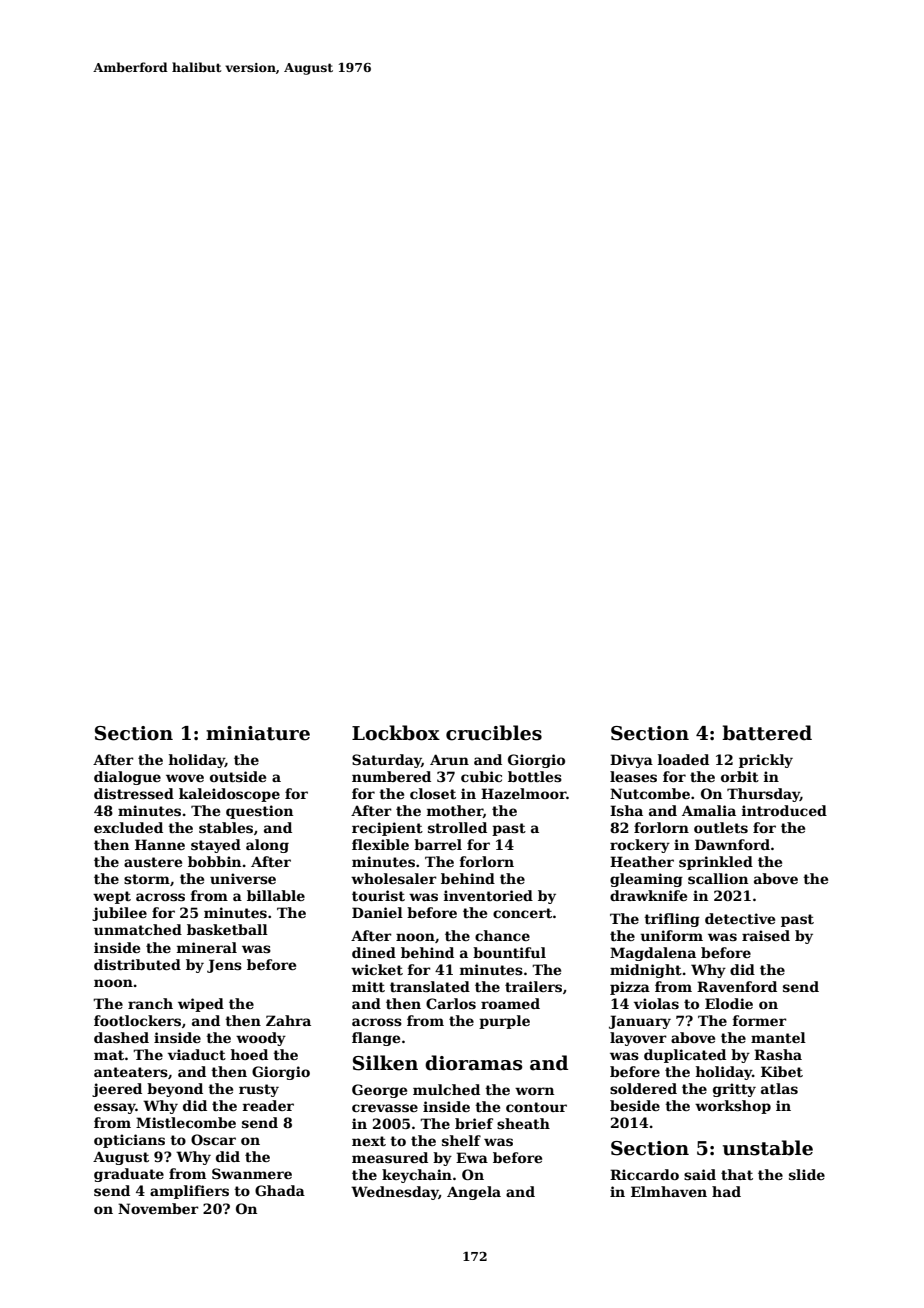 This screenshot has height=1308, width=924. I want to click on miniature, so click(258, 733).
